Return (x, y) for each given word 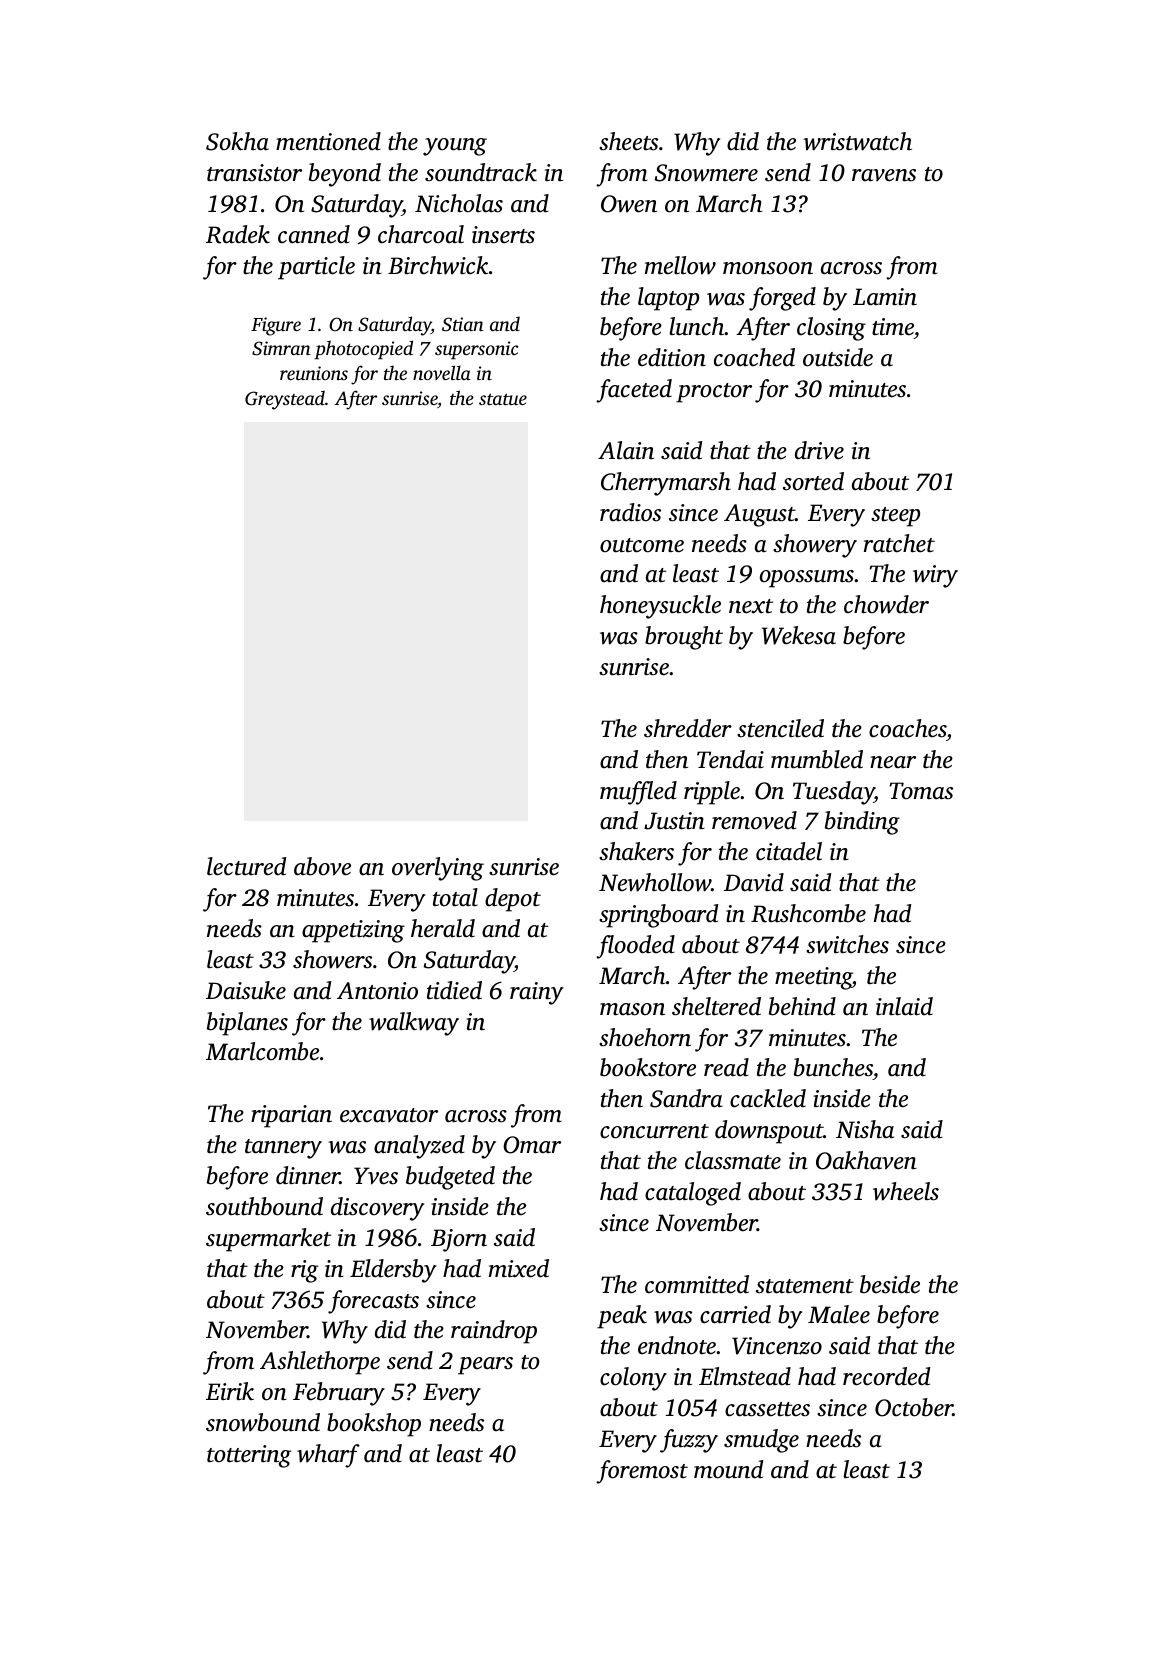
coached (754, 357)
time (893, 328)
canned (314, 234)
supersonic (476, 350)
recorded (886, 1376)
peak (622, 1317)
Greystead (285, 400)
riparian (291, 1116)
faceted (634, 391)
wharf (328, 1456)
